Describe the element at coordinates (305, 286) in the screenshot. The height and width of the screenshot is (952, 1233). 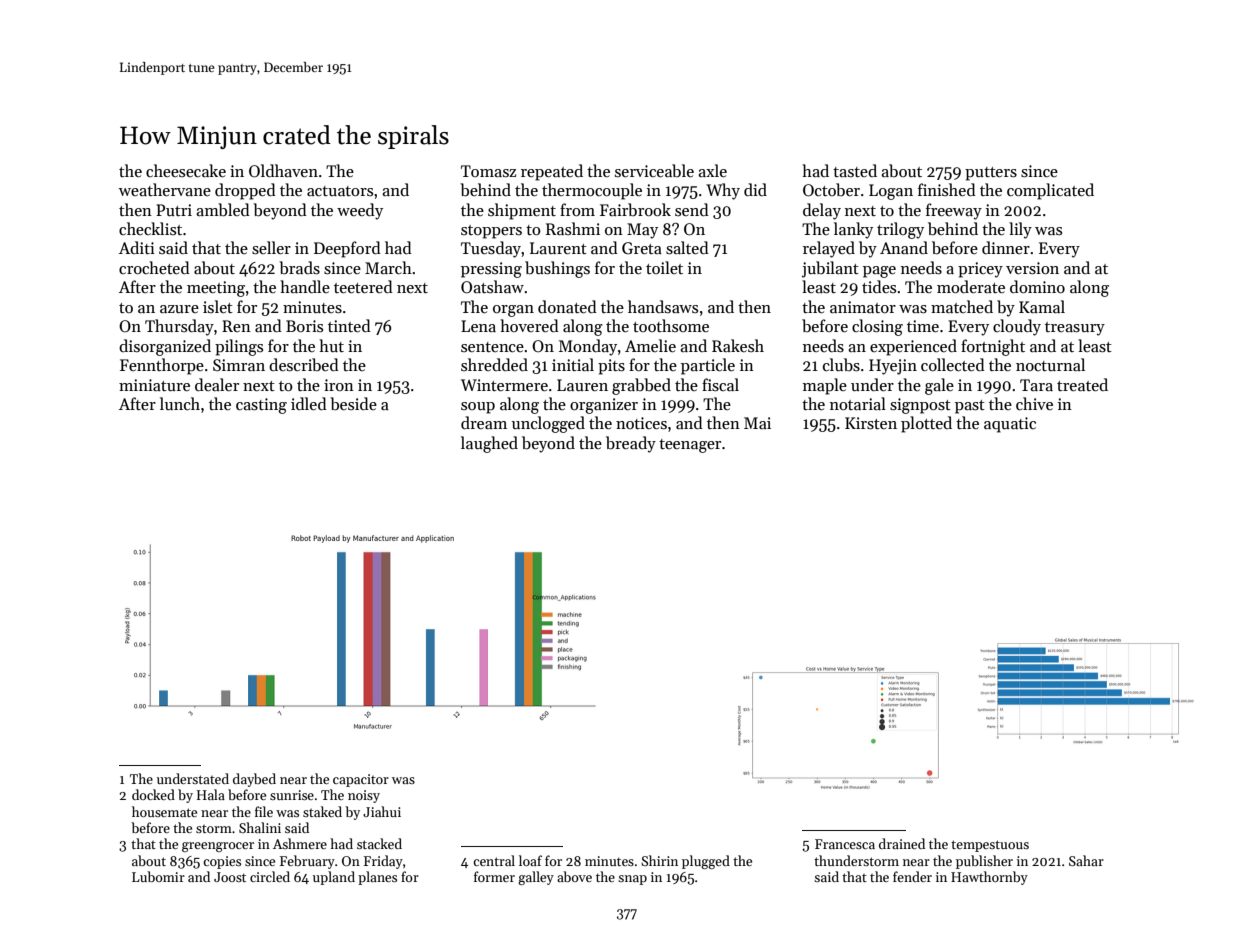
I see `handle` at that location.
